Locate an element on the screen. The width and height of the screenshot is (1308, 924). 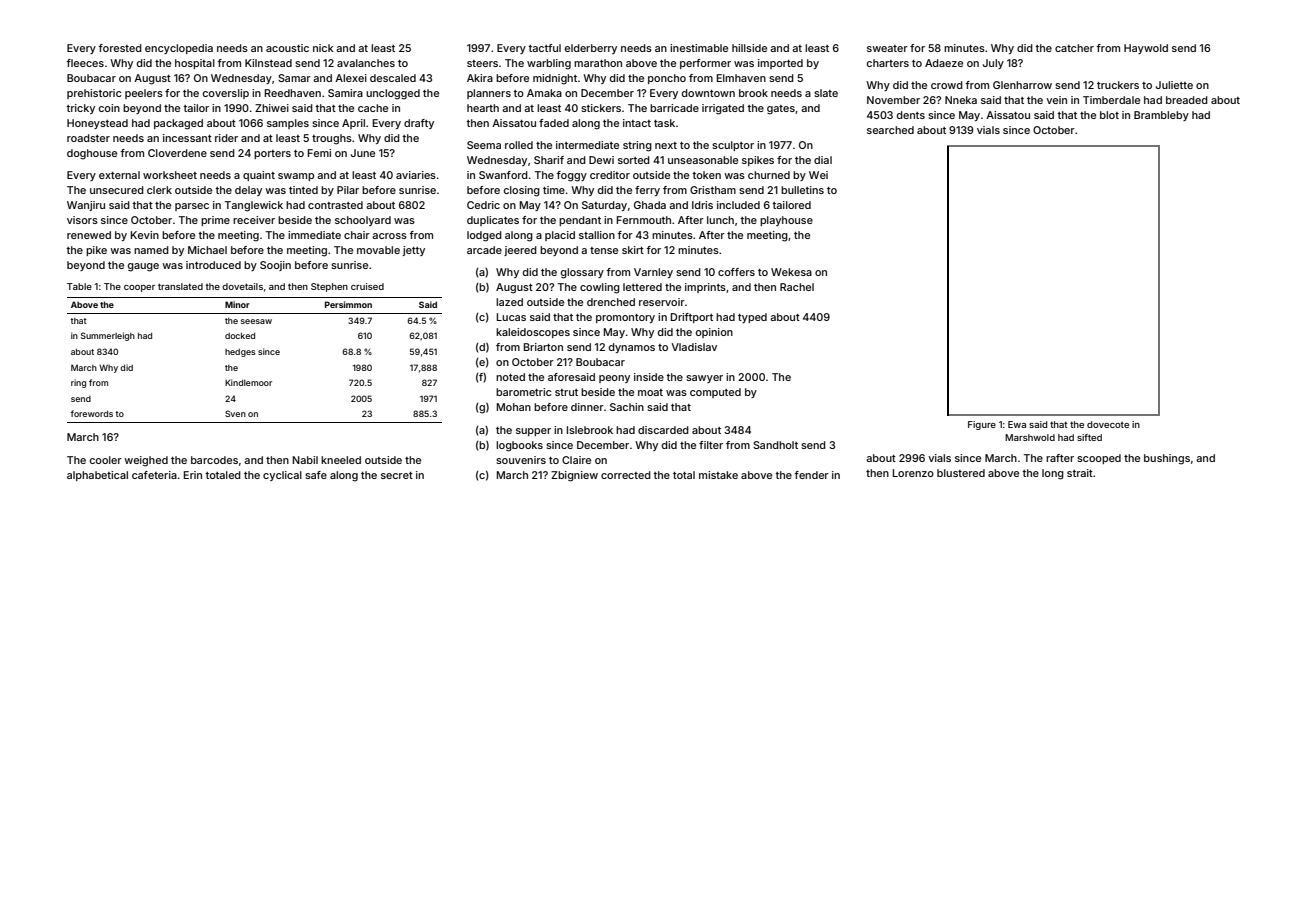
docked is located at coordinates (240, 336).
